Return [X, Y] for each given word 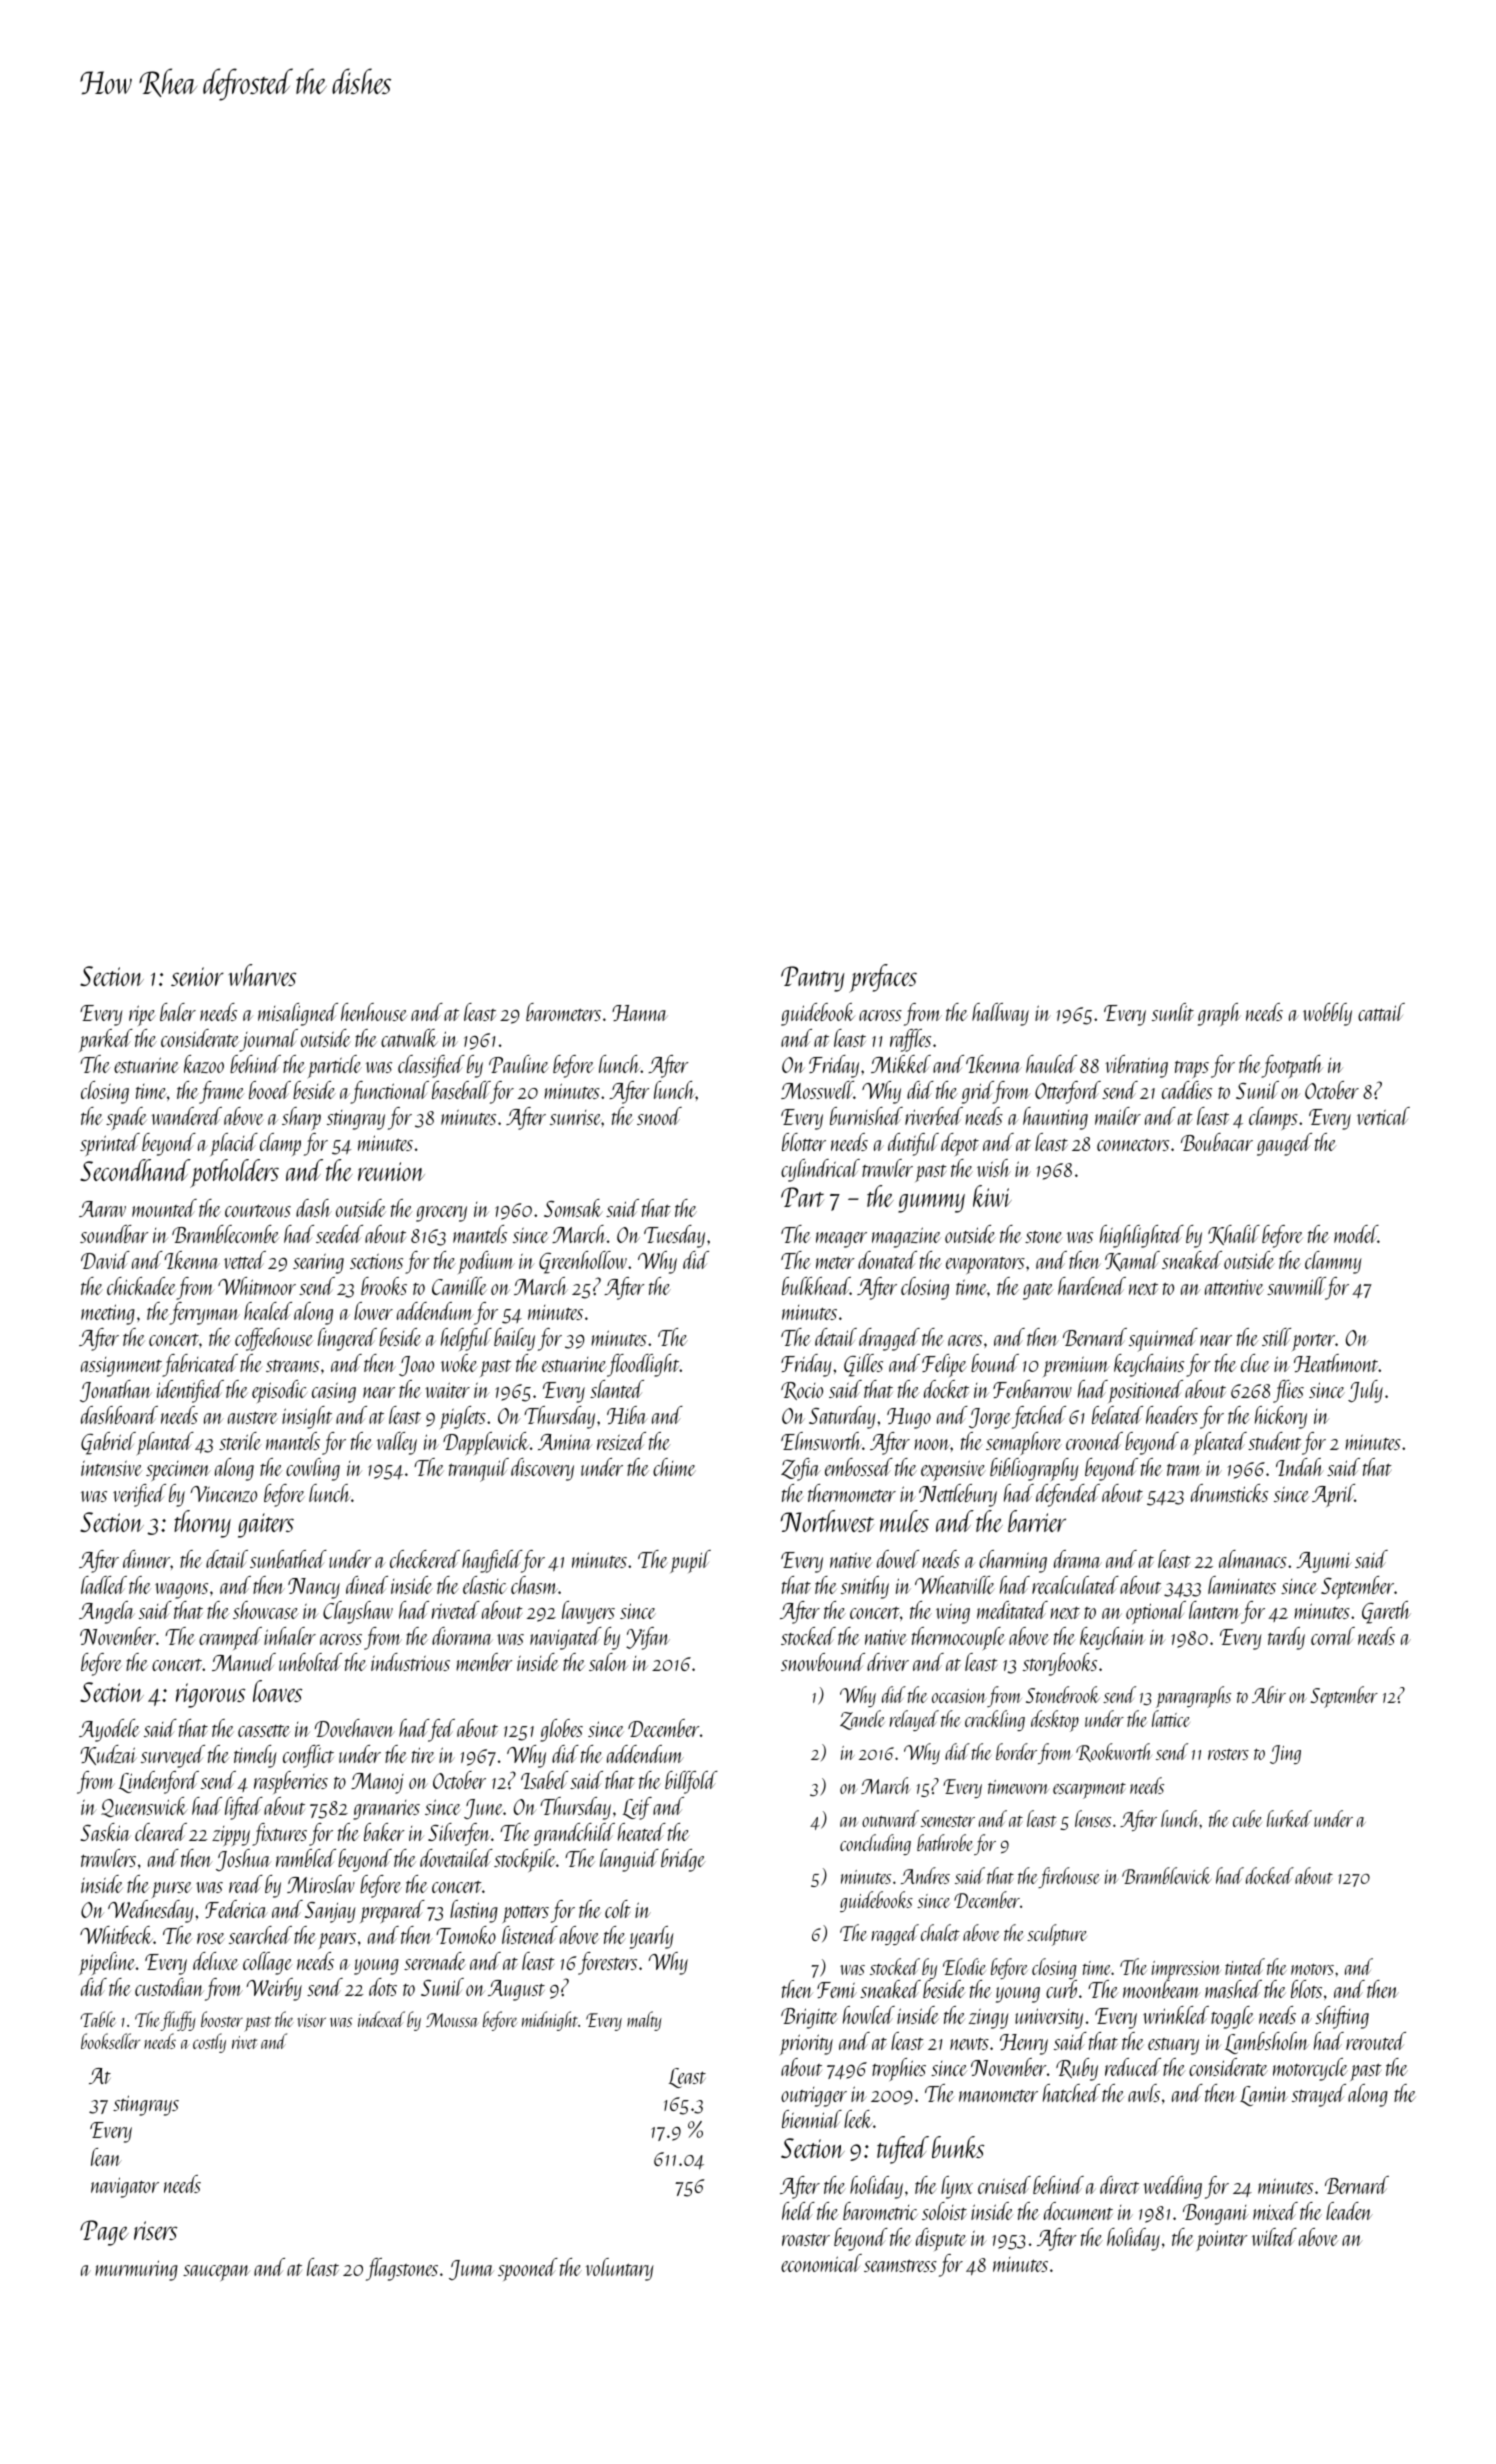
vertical [1383, 1116]
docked [1270, 1875]
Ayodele [109, 1730]
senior [197, 976]
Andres [925, 1875]
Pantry [813, 979]
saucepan [216, 2273]
